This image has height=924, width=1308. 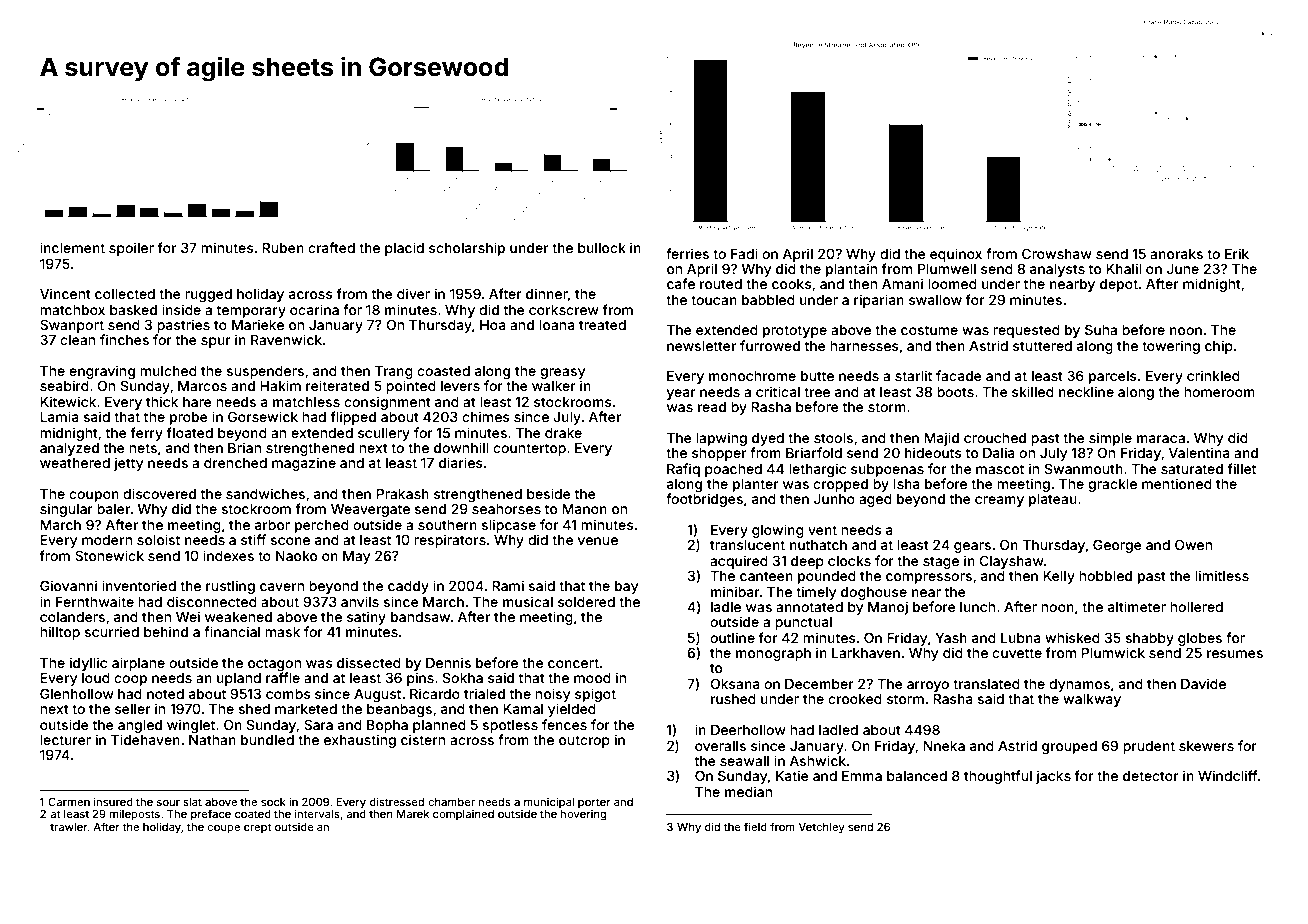 I want to click on crept, so click(x=257, y=828).
